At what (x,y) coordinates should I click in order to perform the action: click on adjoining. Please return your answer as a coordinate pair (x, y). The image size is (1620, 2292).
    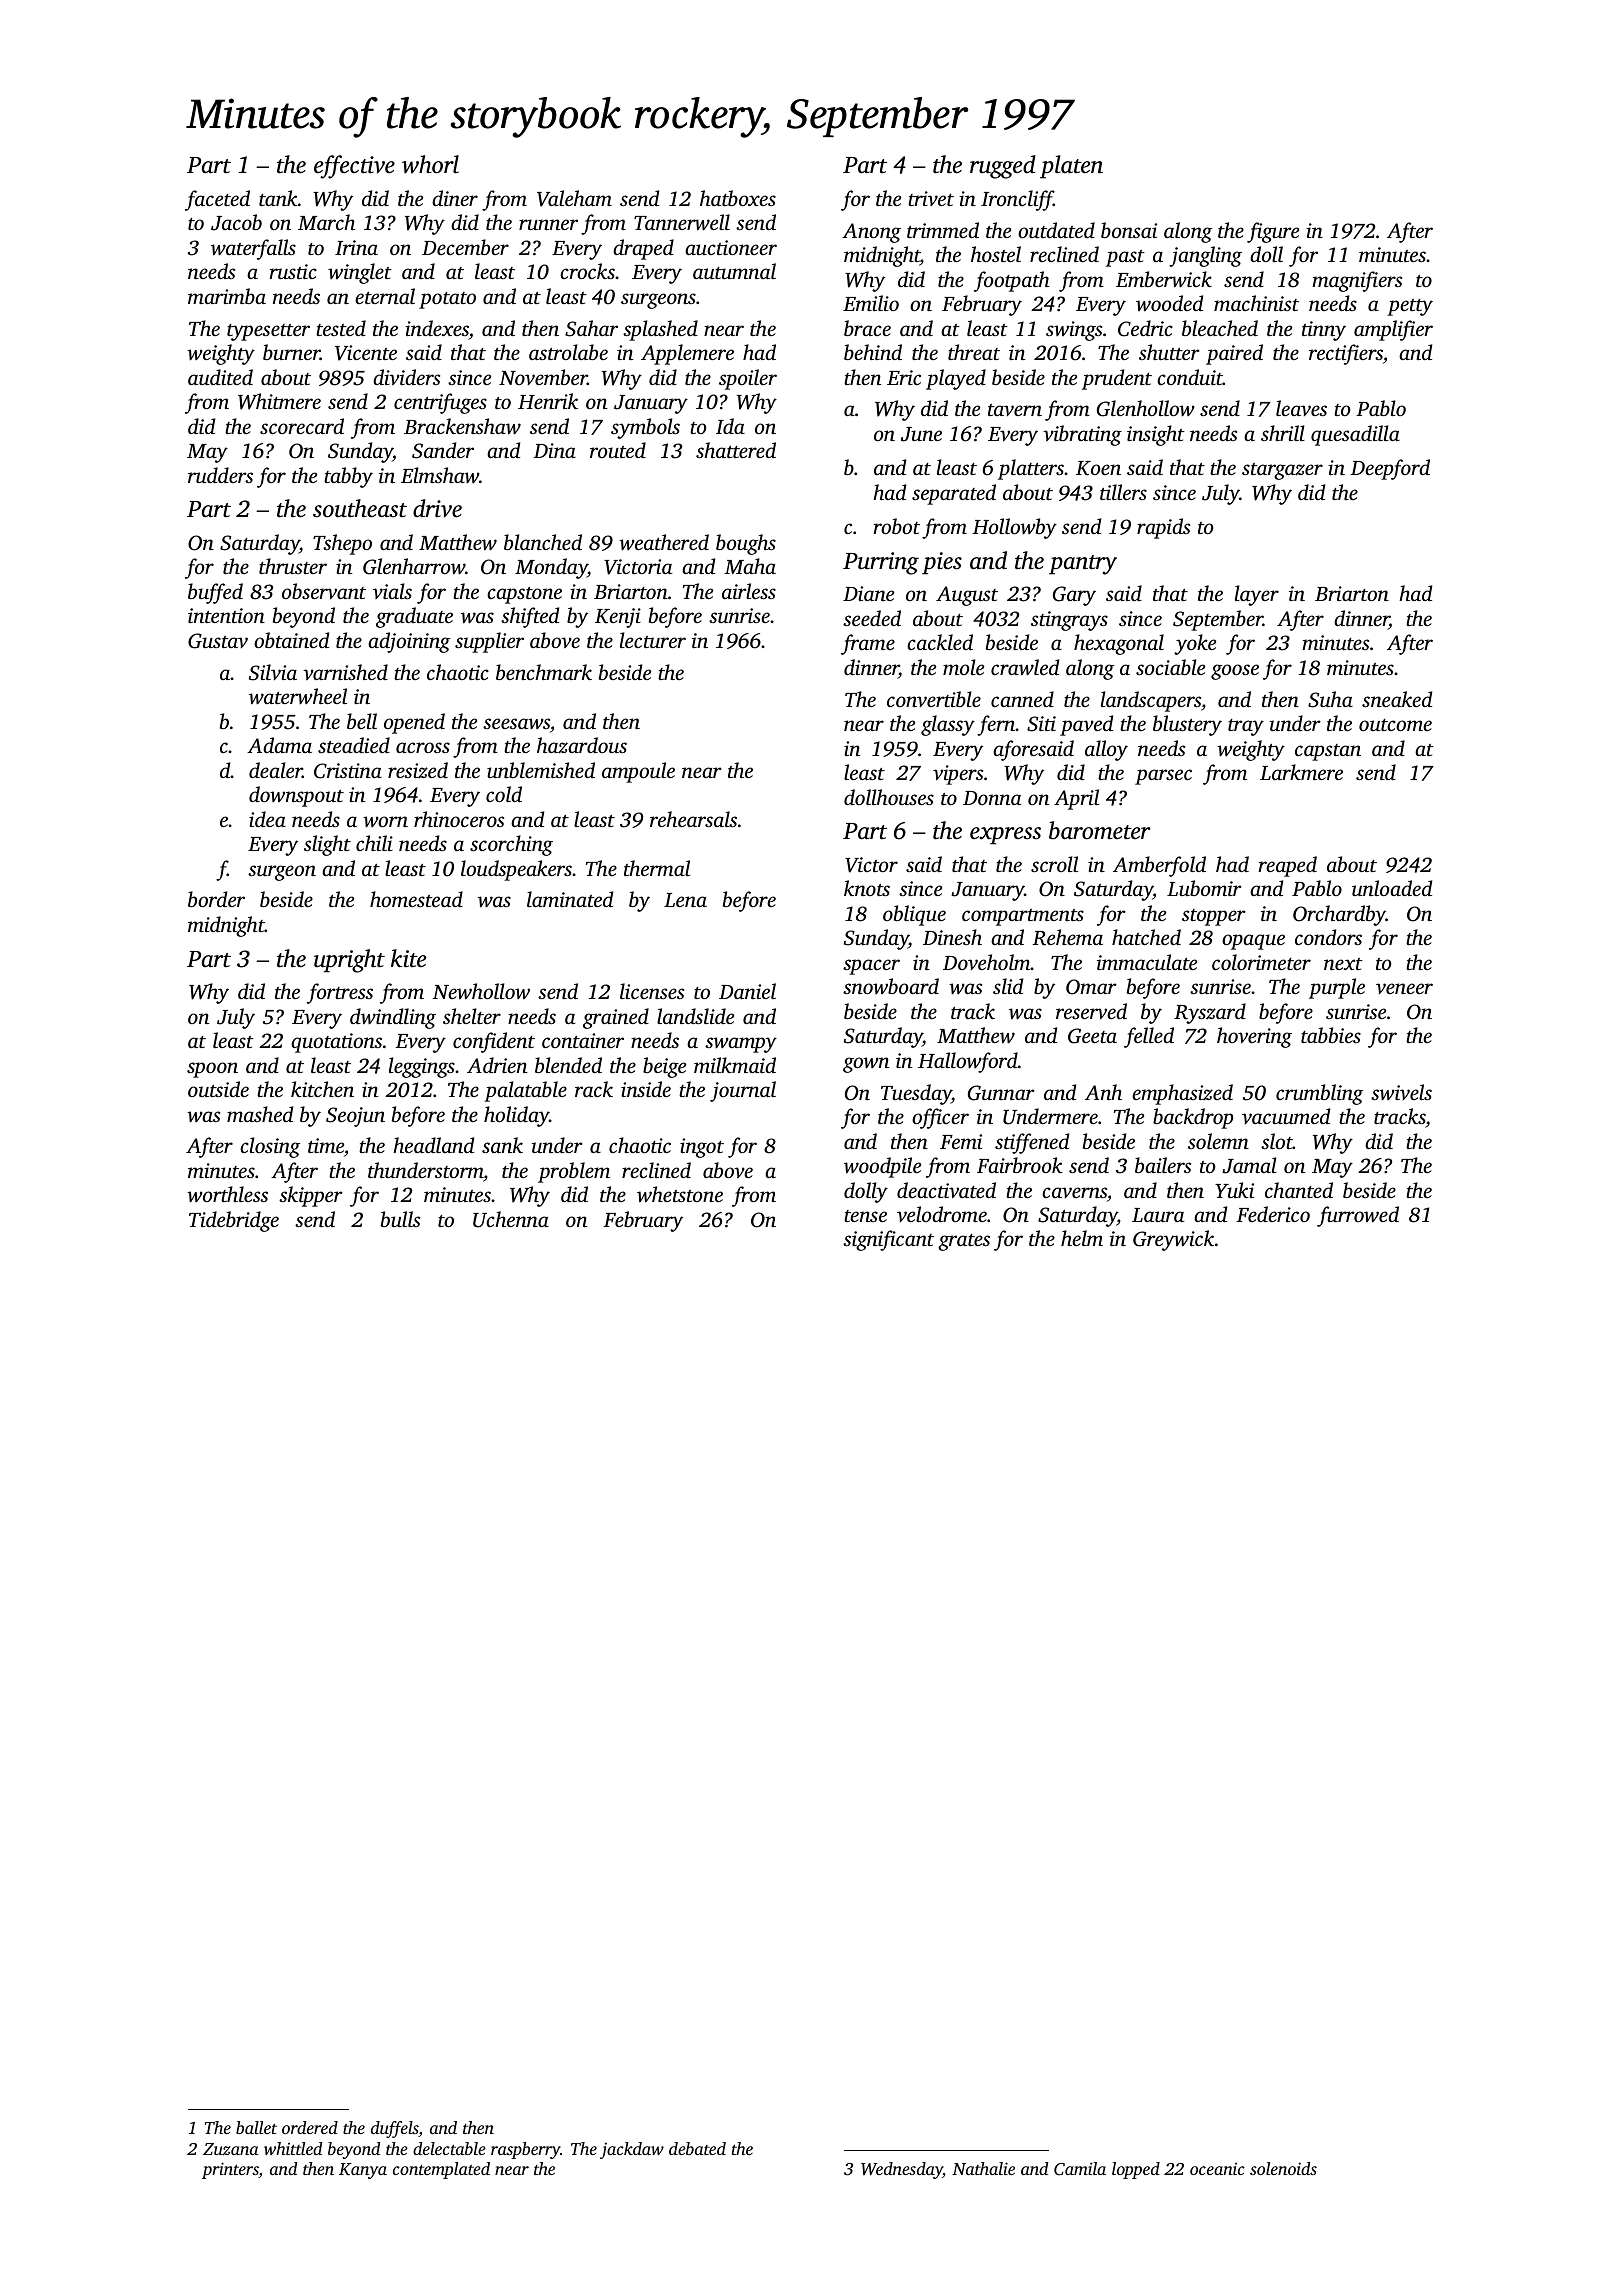
    Looking at the image, I should click on (409, 642).
